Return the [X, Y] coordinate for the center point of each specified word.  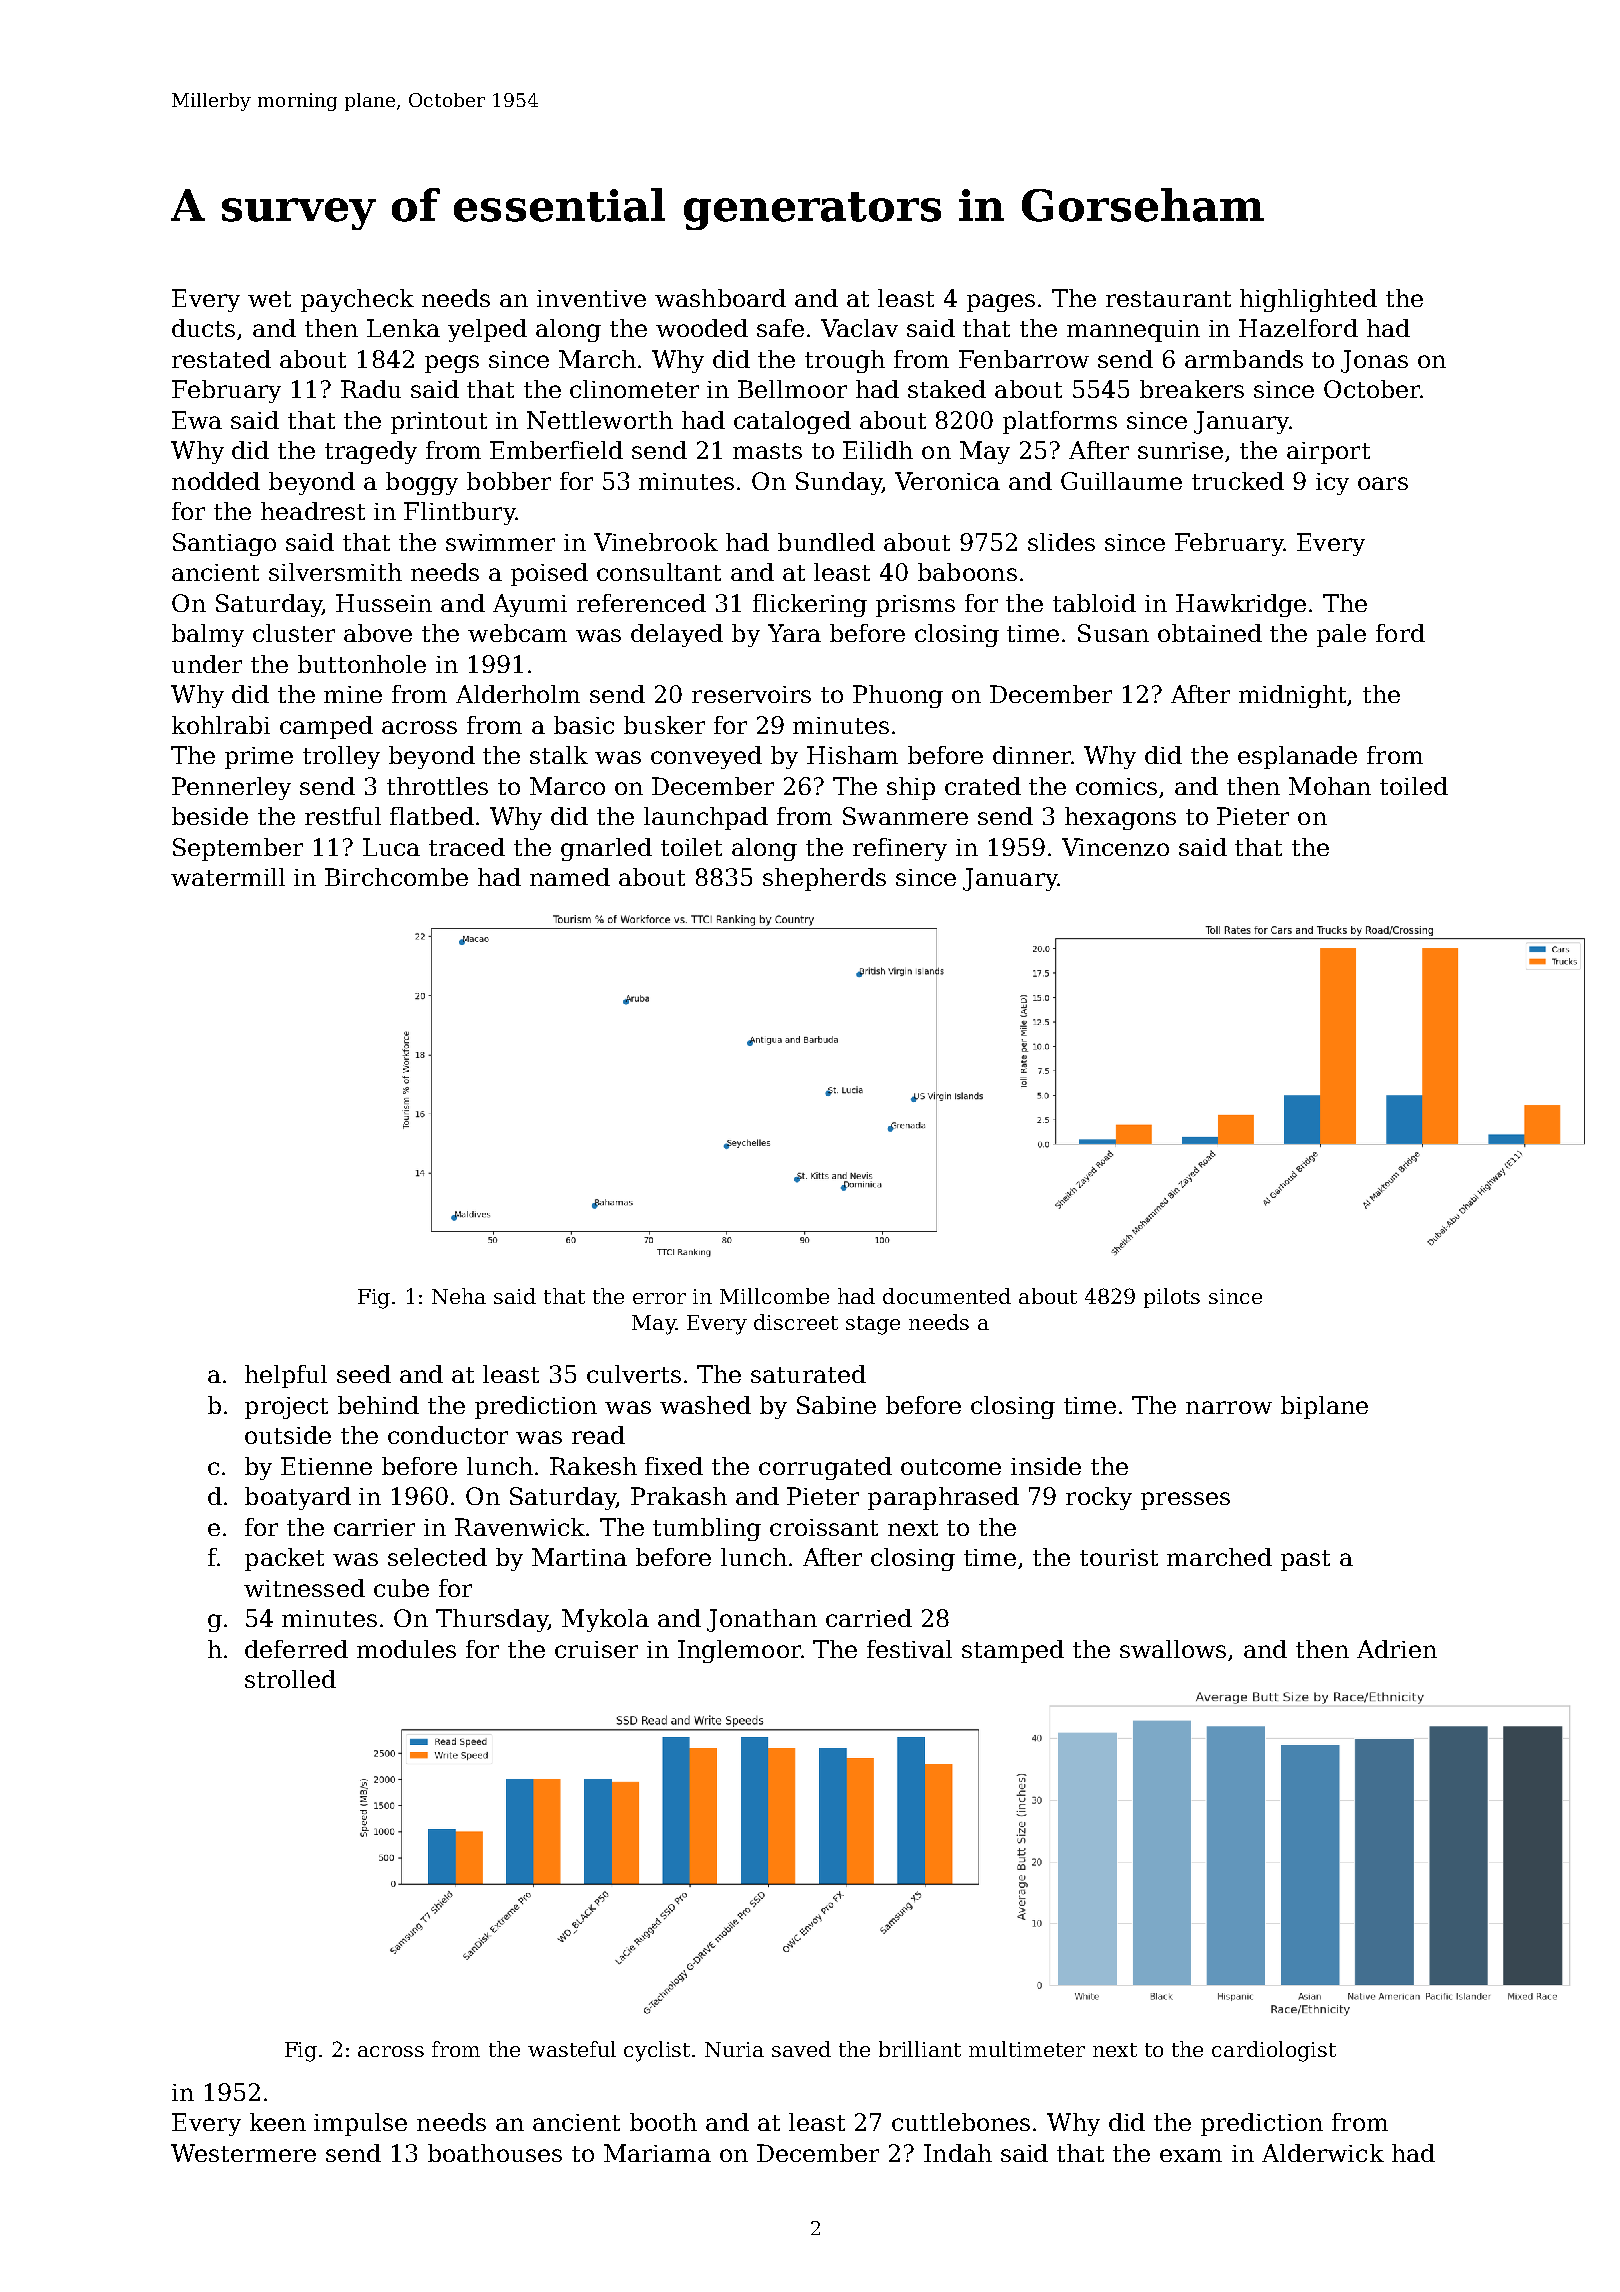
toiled [1414, 786]
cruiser [596, 1649]
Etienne [326, 1466]
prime [259, 758]
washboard [720, 298]
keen [278, 2122]
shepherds [824, 879]
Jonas [1374, 361]
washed [705, 1405]
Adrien [1397, 1649]
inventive [591, 298]
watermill [228, 877]
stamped [1013, 1651]
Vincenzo [1115, 847]
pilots [1172, 1298]
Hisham [852, 755]
